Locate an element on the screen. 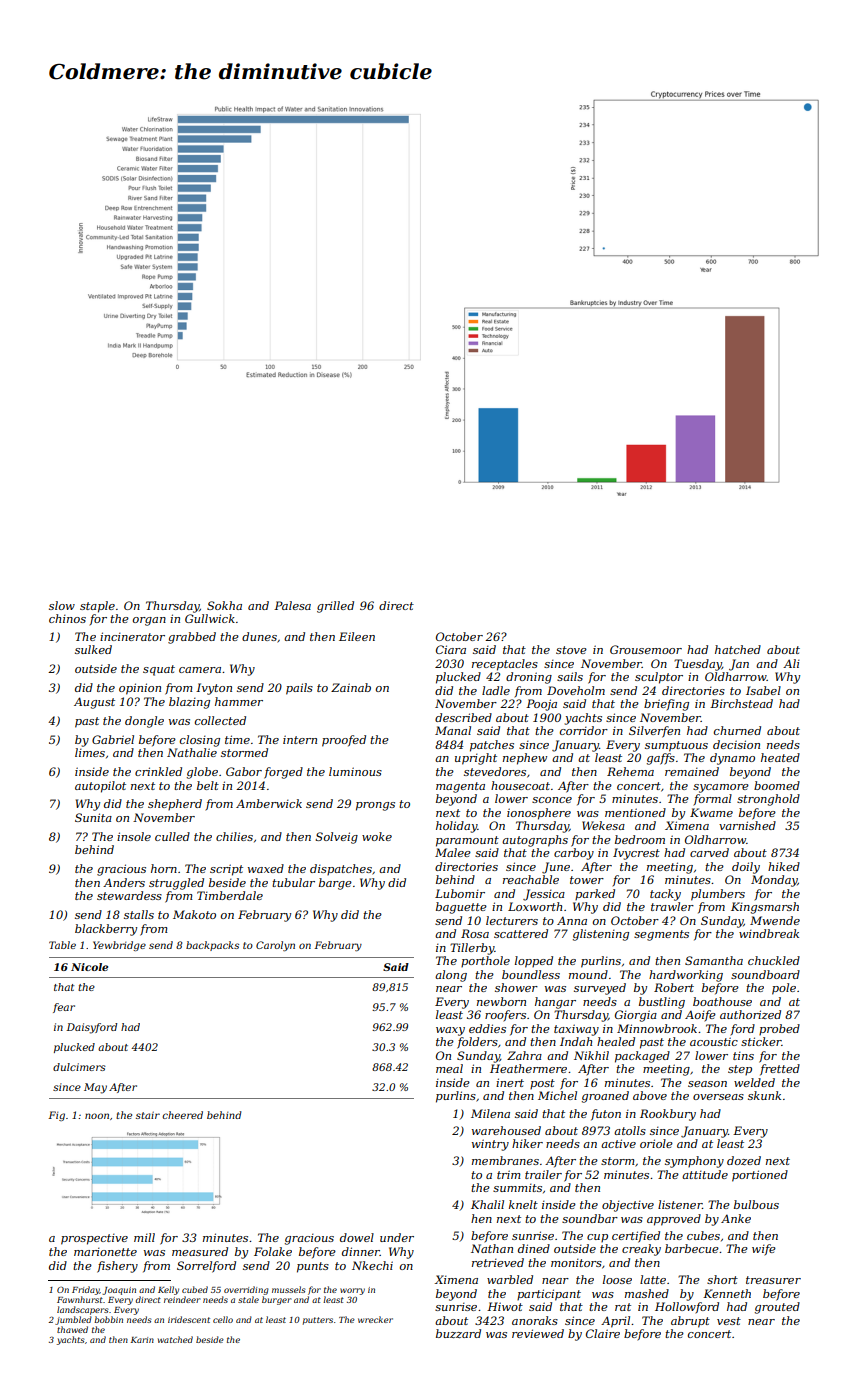 The width and height of the screenshot is (849, 1400). staple is located at coordinates (97, 607).
